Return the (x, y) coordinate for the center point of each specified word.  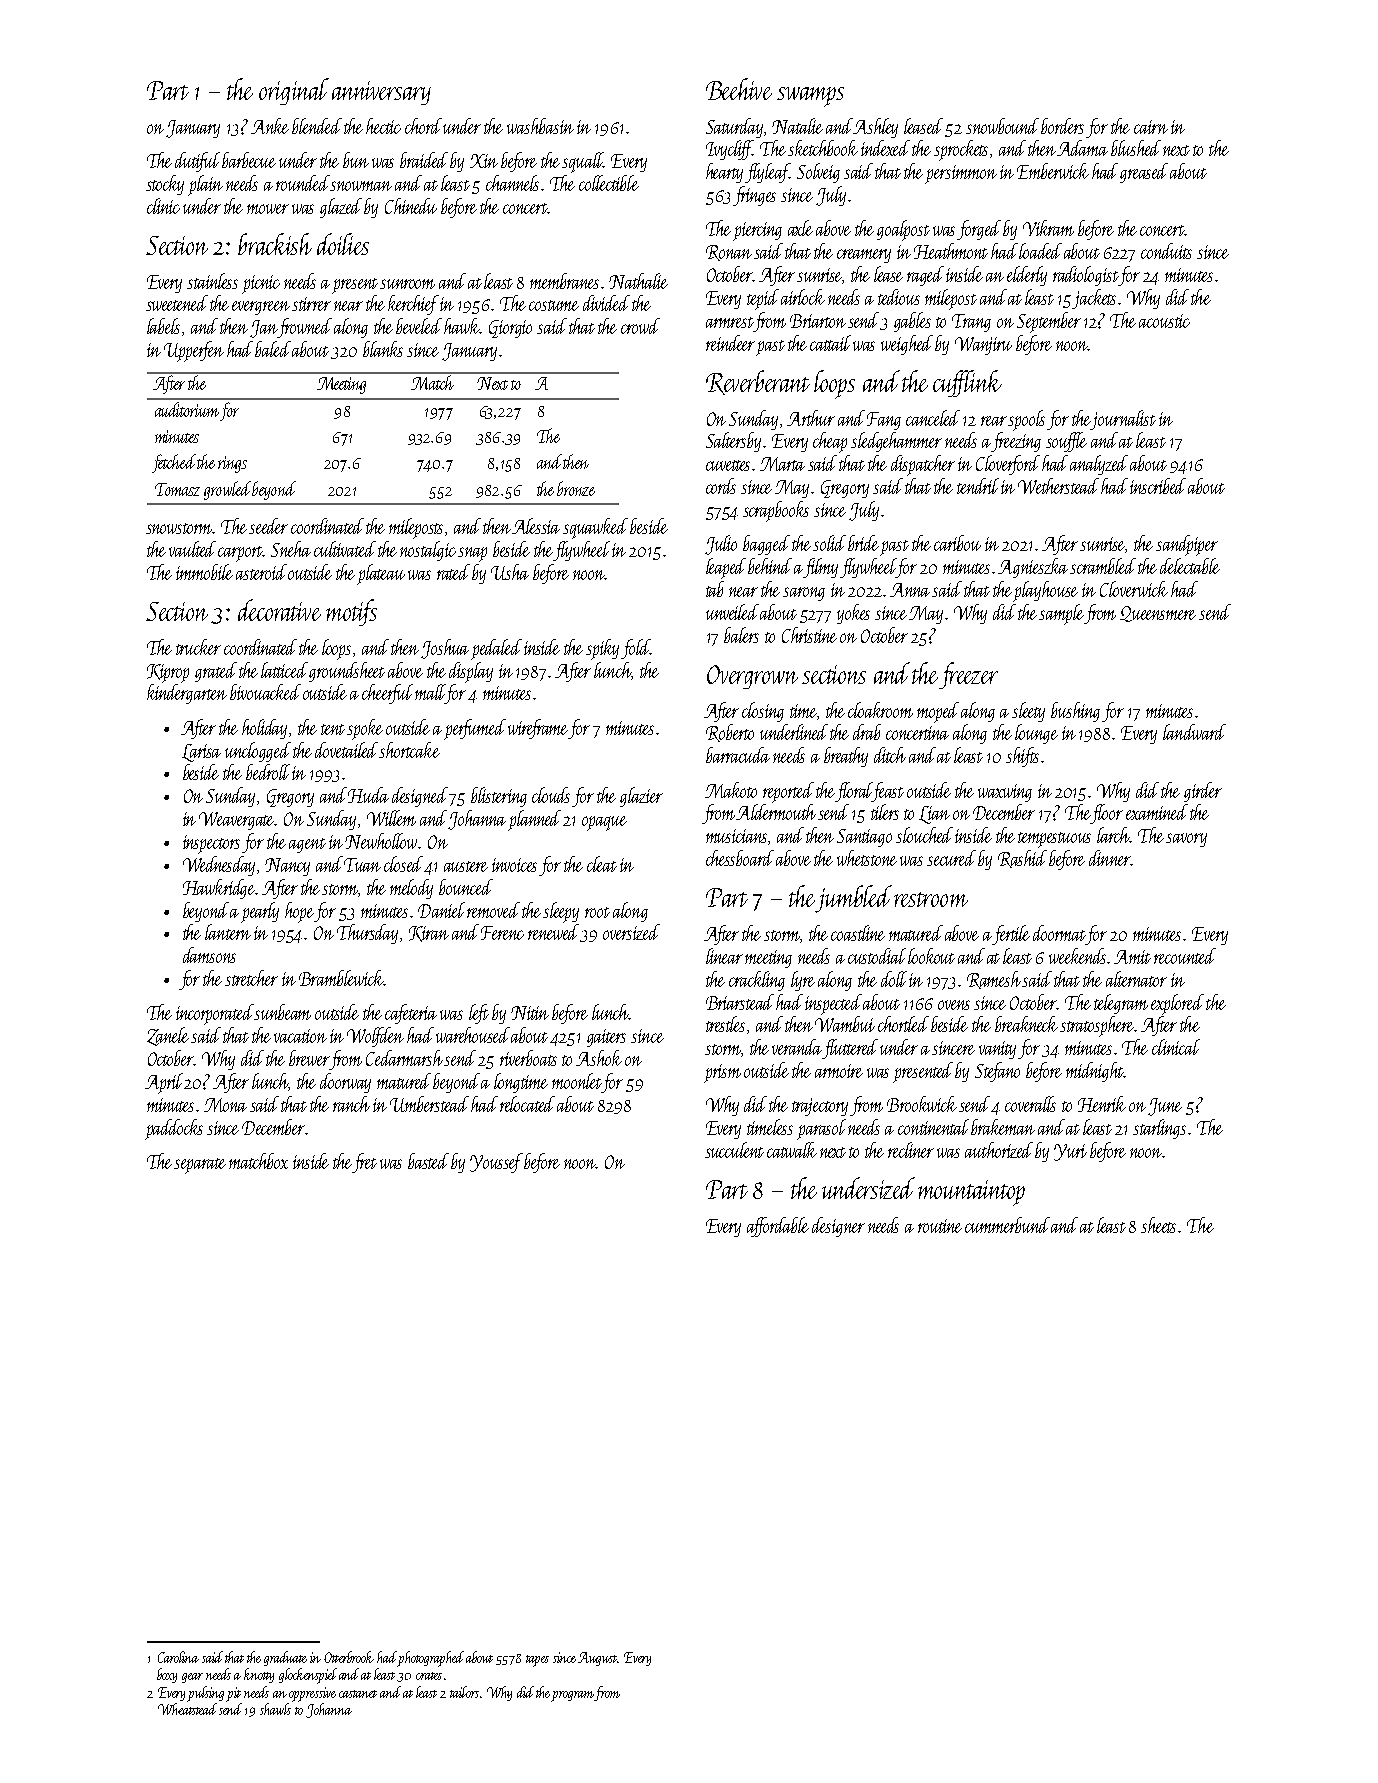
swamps (810, 97)
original (294, 91)
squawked (595, 528)
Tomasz (177, 489)
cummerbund (1007, 1225)
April (164, 1083)
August (597, 1659)
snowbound (1002, 126)
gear (192, 1678)
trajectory (820, 1107)
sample (1061, 614)
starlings (1159, 1129)
